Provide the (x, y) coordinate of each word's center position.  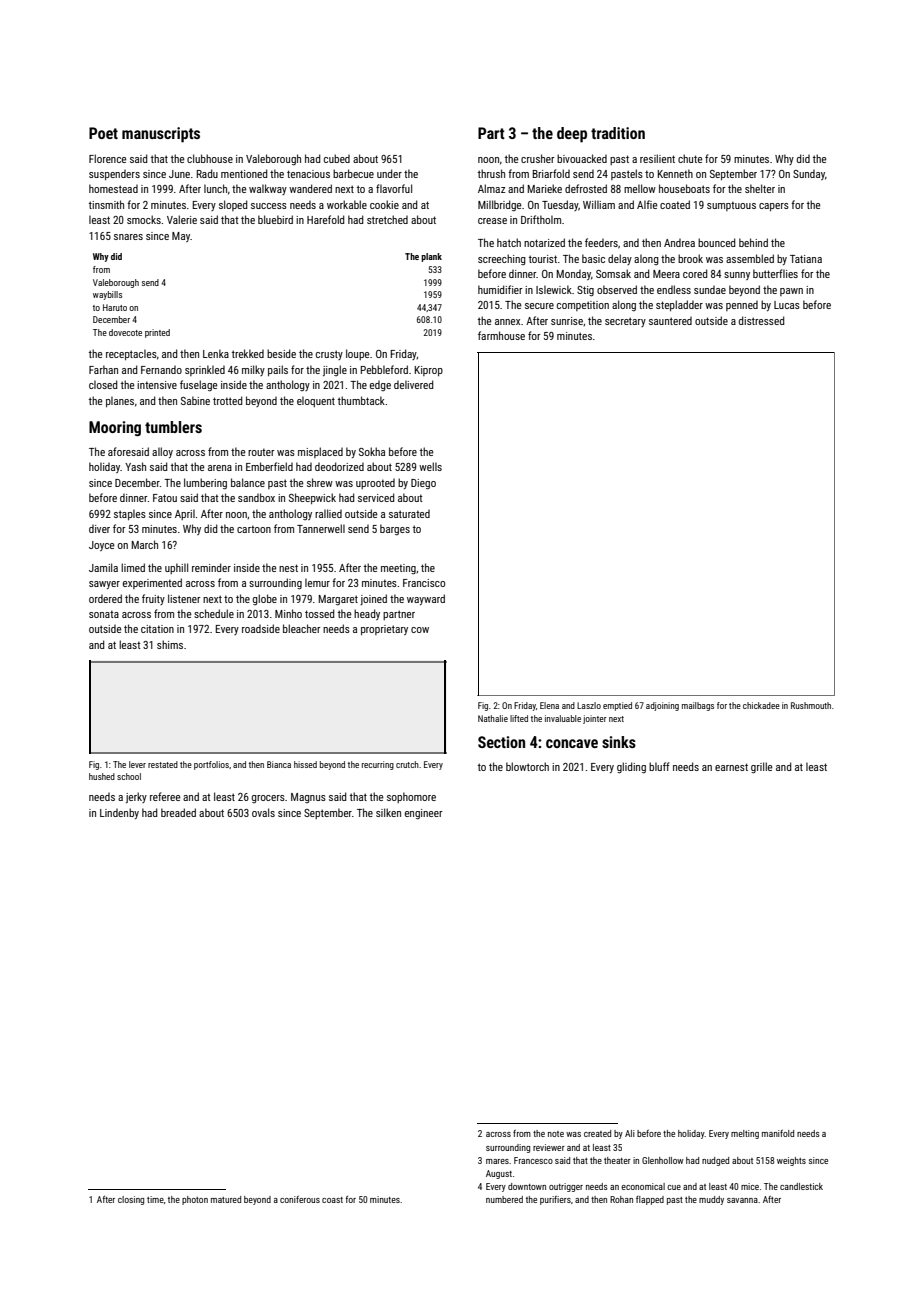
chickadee (761, 705)
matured (226, 1199)
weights (791, 1161)
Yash (135, 466)
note (556, 1134)
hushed (102, 776)
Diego (423, 484)
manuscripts (161, 135)
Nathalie (493, 718)
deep (572, 135)
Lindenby (119, 813)
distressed (761, 320)
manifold (778, 1133)
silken (388, 812)
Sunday (809, 175)
